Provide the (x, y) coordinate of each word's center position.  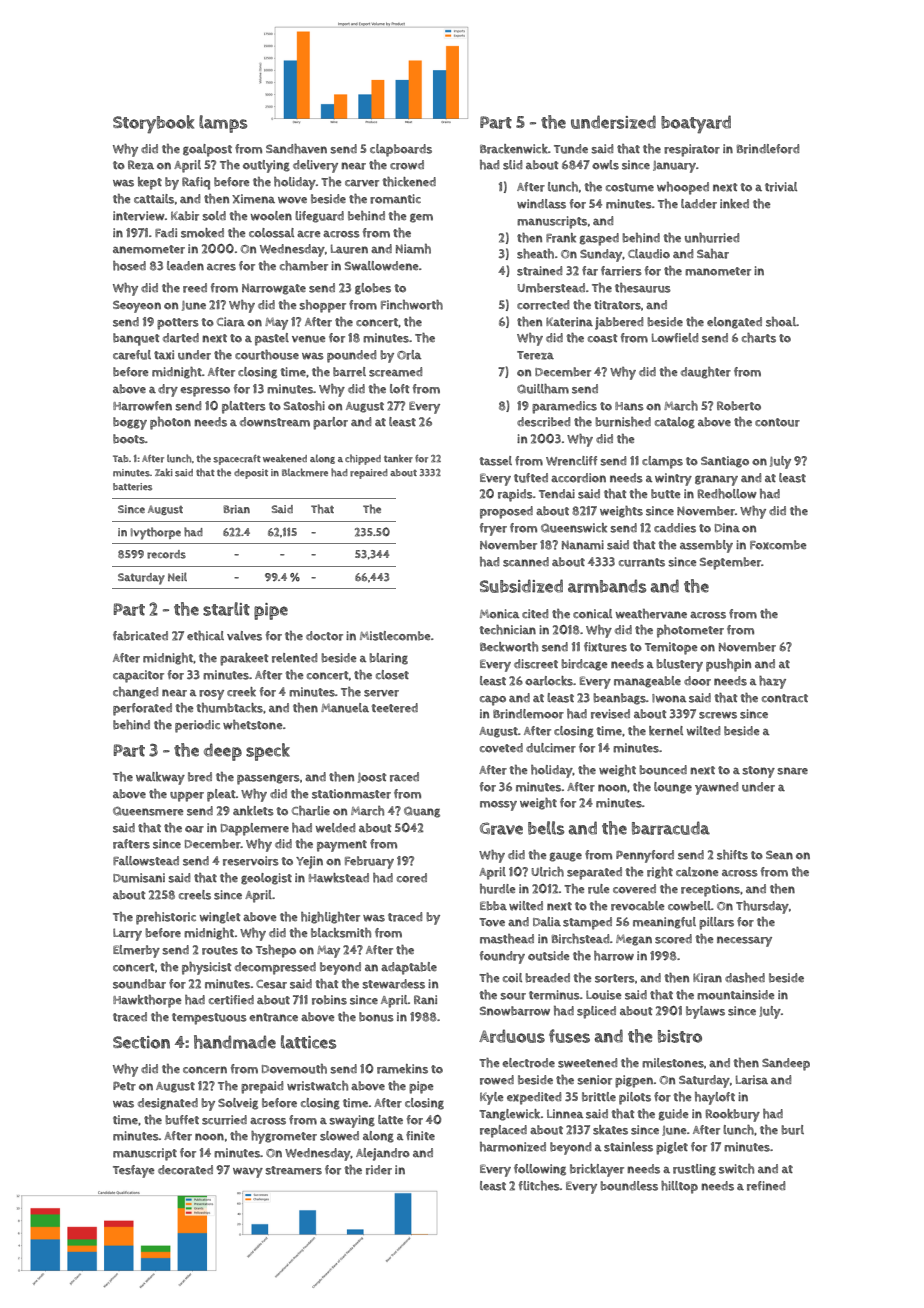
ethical (205, 636)
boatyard (696, 124)
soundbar (139, 984)
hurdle (498, 889)
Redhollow (727, 494)
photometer (690, 631)
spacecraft (237, 459)
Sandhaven (296, 149)
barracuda (671, 828)
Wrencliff (571, 461)
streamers (293, 1170)
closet (392, 675)
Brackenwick (514, 149)
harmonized (513, 1147)
